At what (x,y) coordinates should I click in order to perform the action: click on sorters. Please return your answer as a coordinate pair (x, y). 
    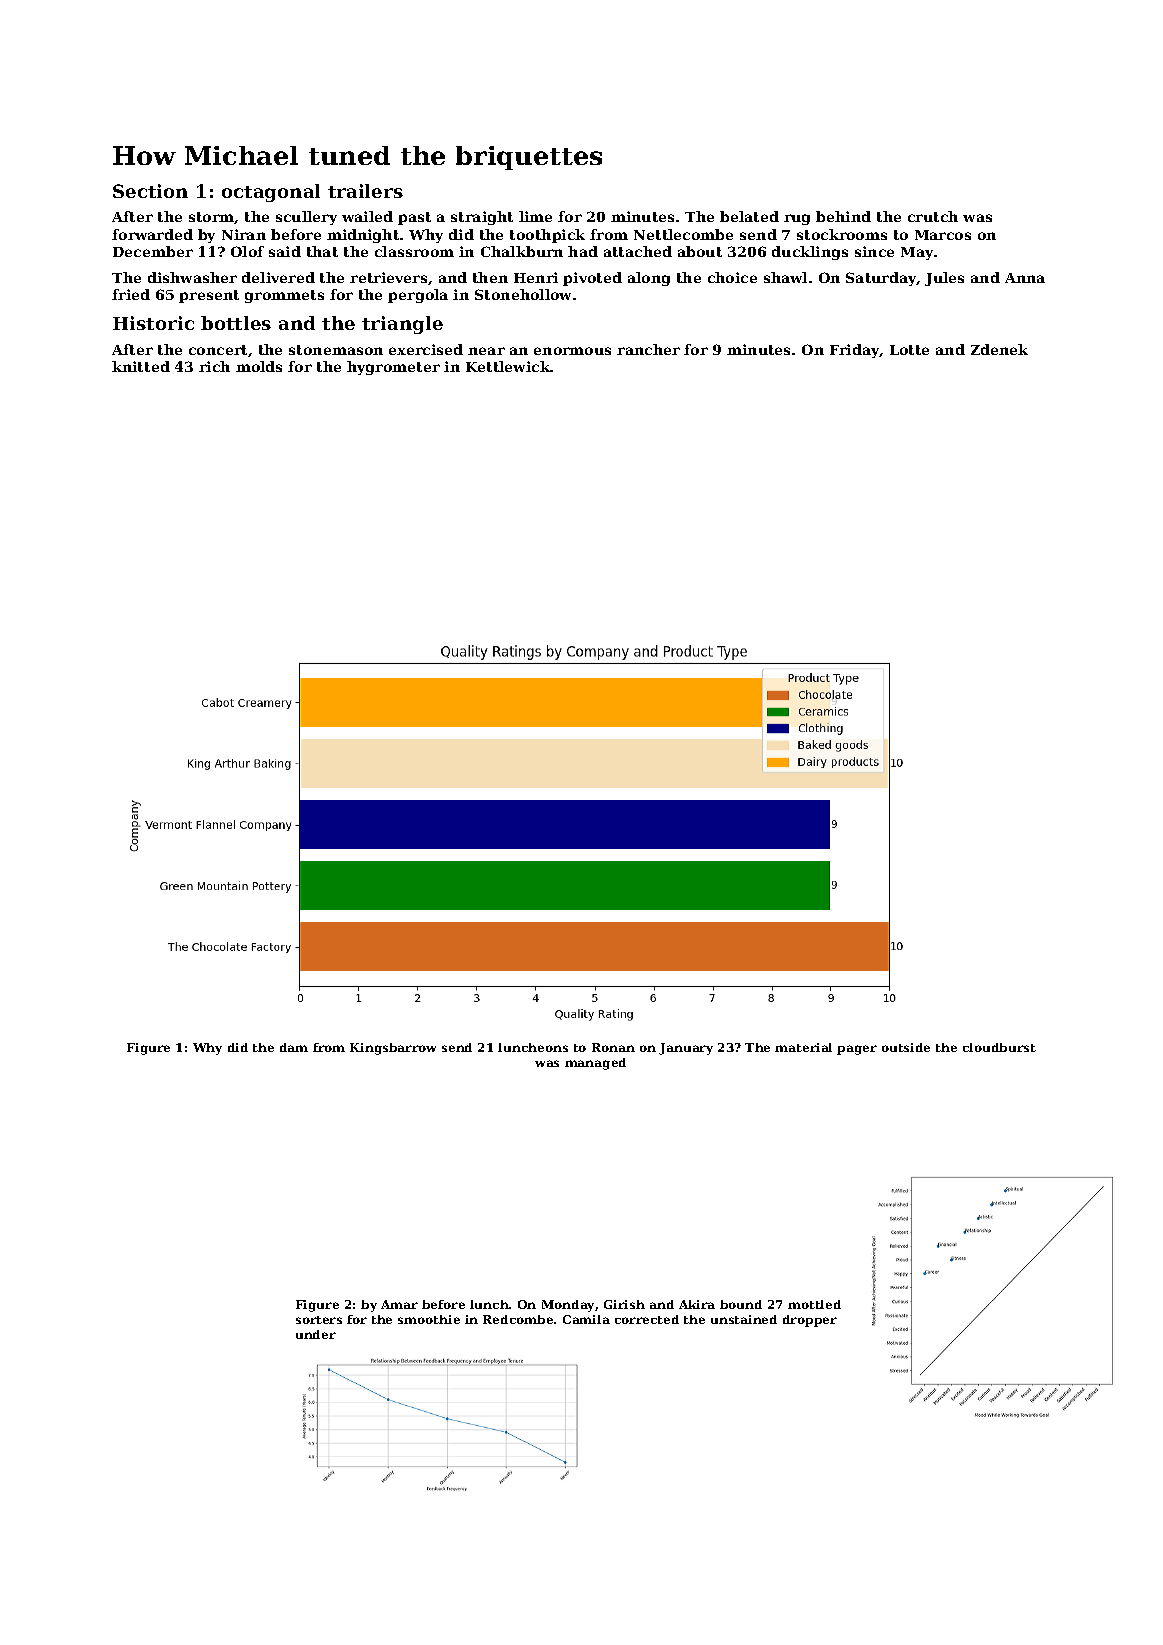
    Looking at the image, I should click on (319, 1320).
